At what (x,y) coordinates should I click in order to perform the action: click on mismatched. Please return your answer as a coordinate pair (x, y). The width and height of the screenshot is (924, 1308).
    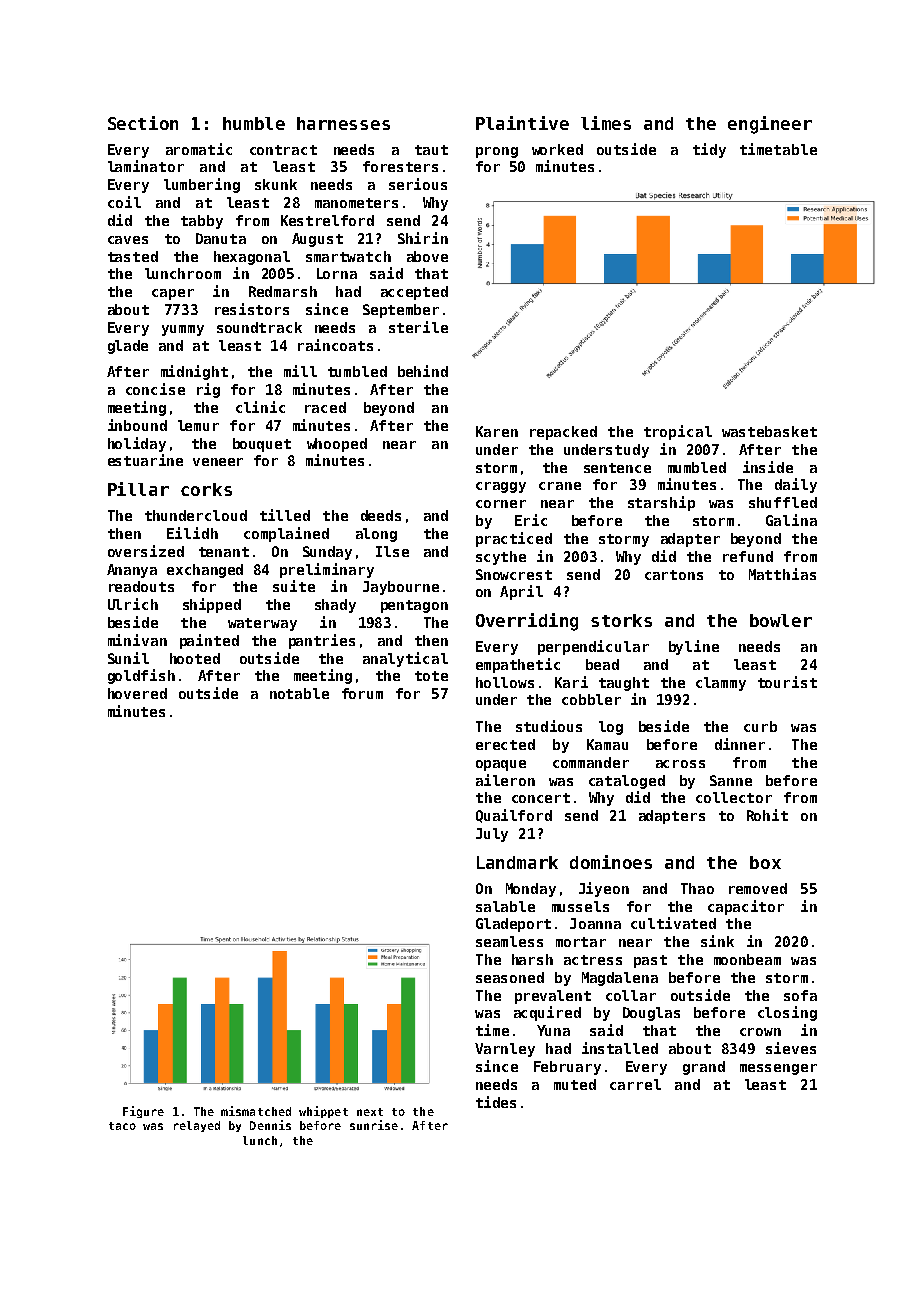
    Looking at the image, I should click on (256, 1111).
